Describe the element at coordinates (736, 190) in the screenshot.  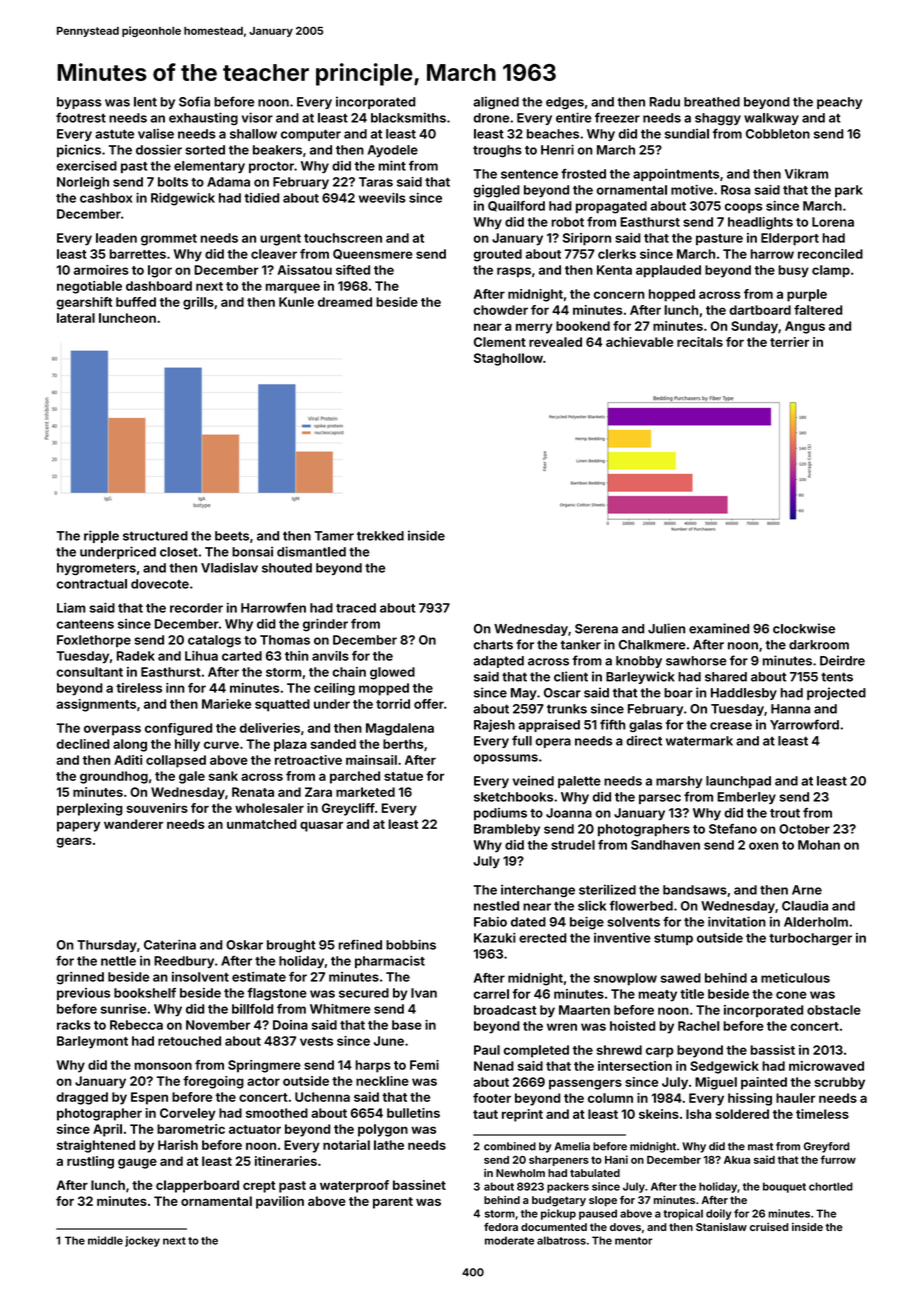
I see `Rosa` at that location.
